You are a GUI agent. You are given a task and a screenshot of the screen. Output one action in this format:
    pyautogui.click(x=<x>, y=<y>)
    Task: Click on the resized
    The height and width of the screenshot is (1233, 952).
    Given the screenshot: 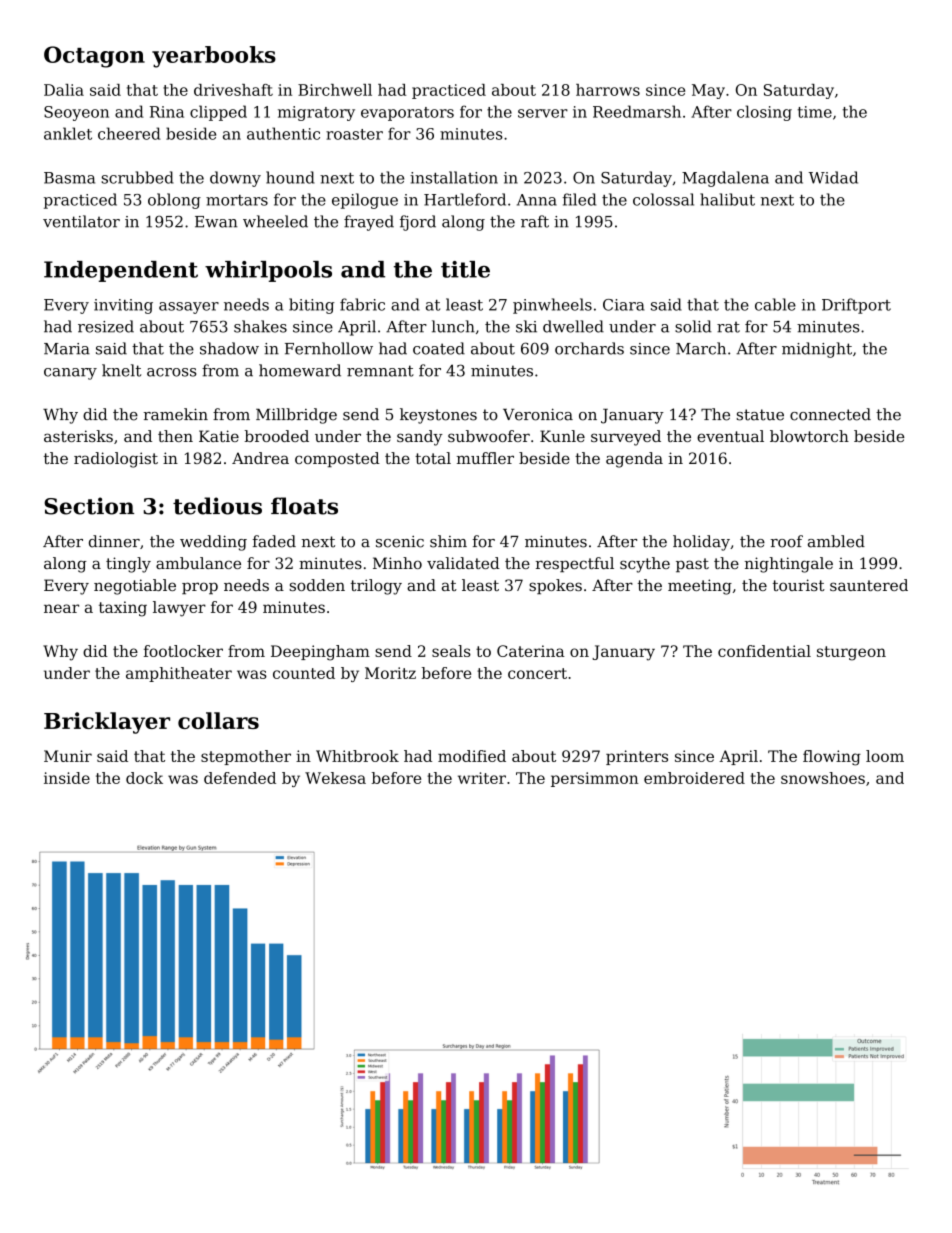 What is the action you would take?
    pyautogui.click(x=106, y=326)
